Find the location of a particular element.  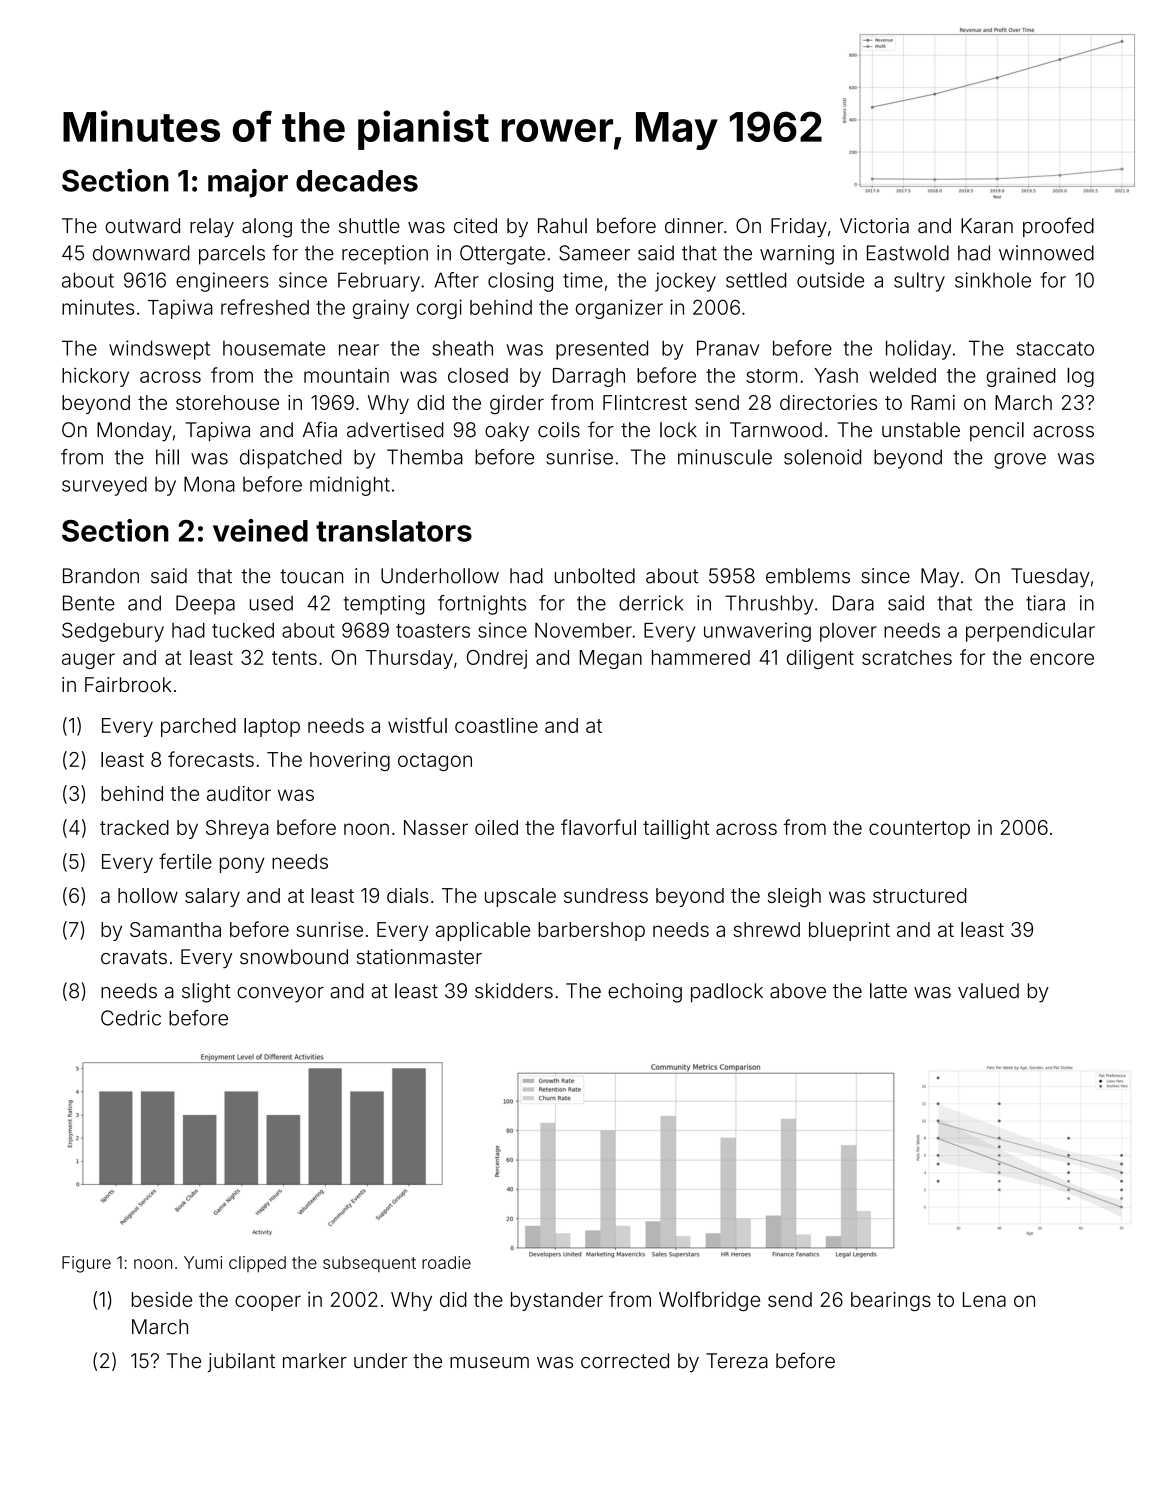

decades is located at coordinates (357, 181).
